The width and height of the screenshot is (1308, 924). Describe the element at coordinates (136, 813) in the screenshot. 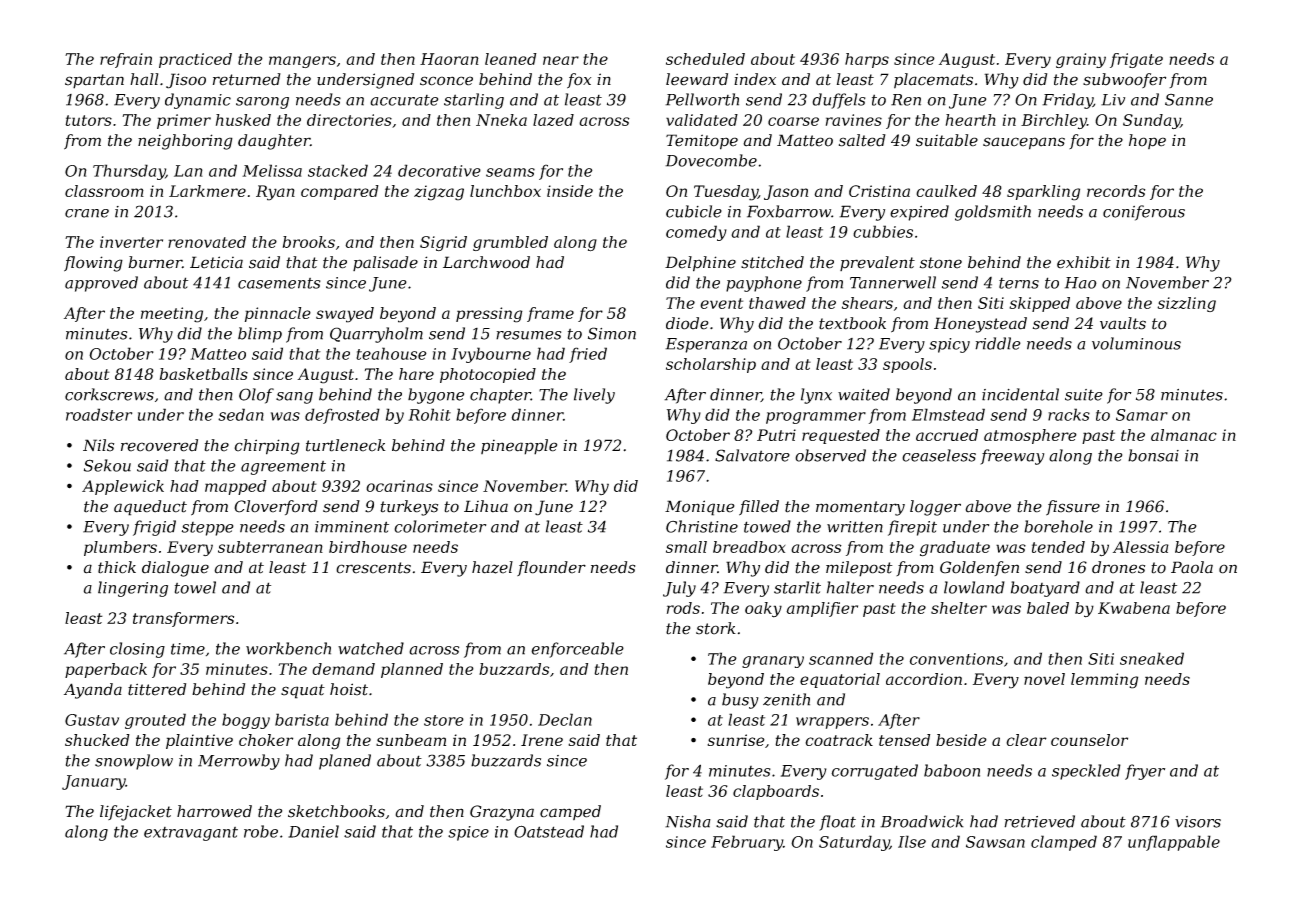

I see `lifejacket` at that location.
